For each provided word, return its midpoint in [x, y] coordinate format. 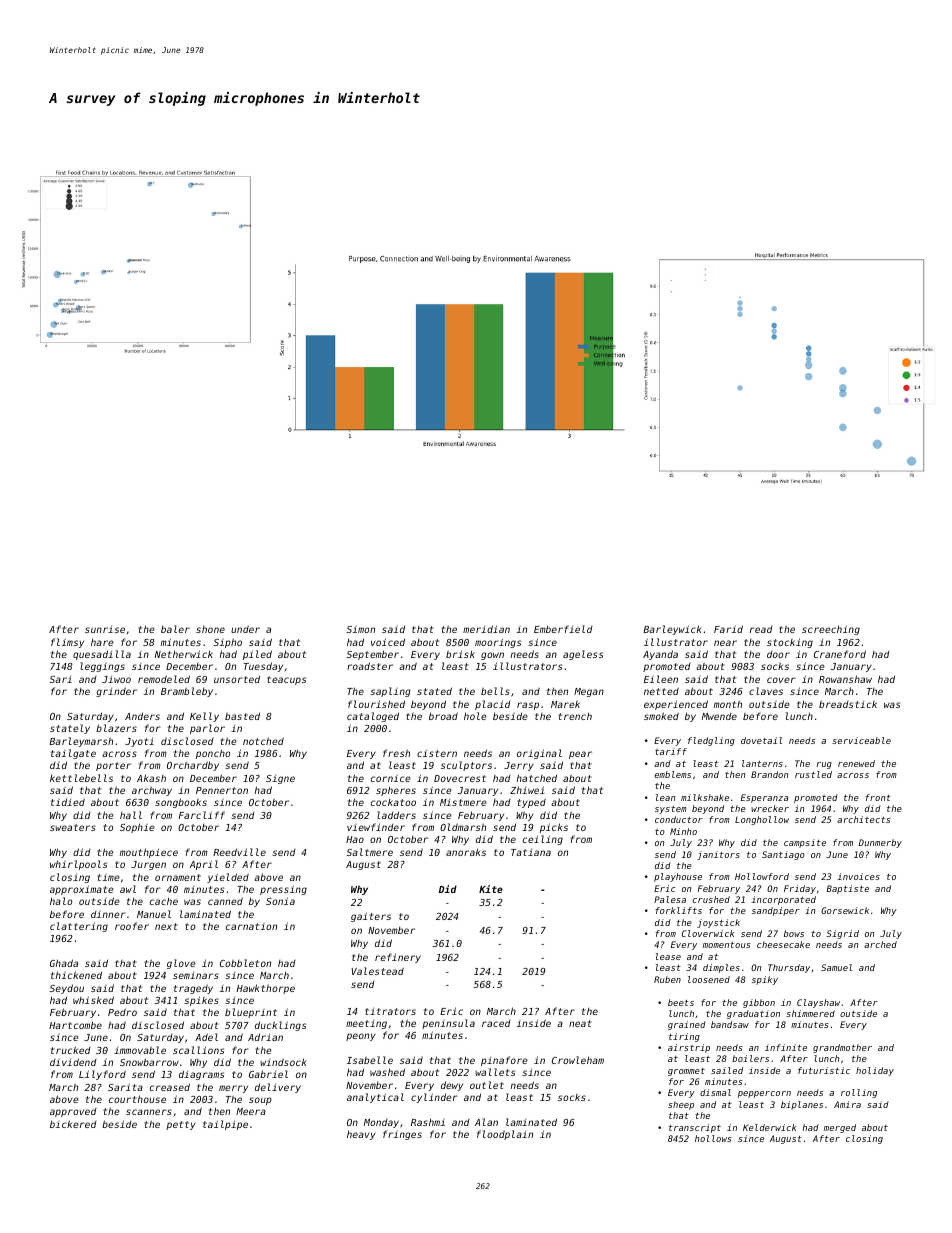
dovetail [761, 740]
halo [61, 901]
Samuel [836, 967]
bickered [73, 1124]
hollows [713, 1138]
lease [668, 956]
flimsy [67, 643]
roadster [370, 666]
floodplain [505, 1135]
